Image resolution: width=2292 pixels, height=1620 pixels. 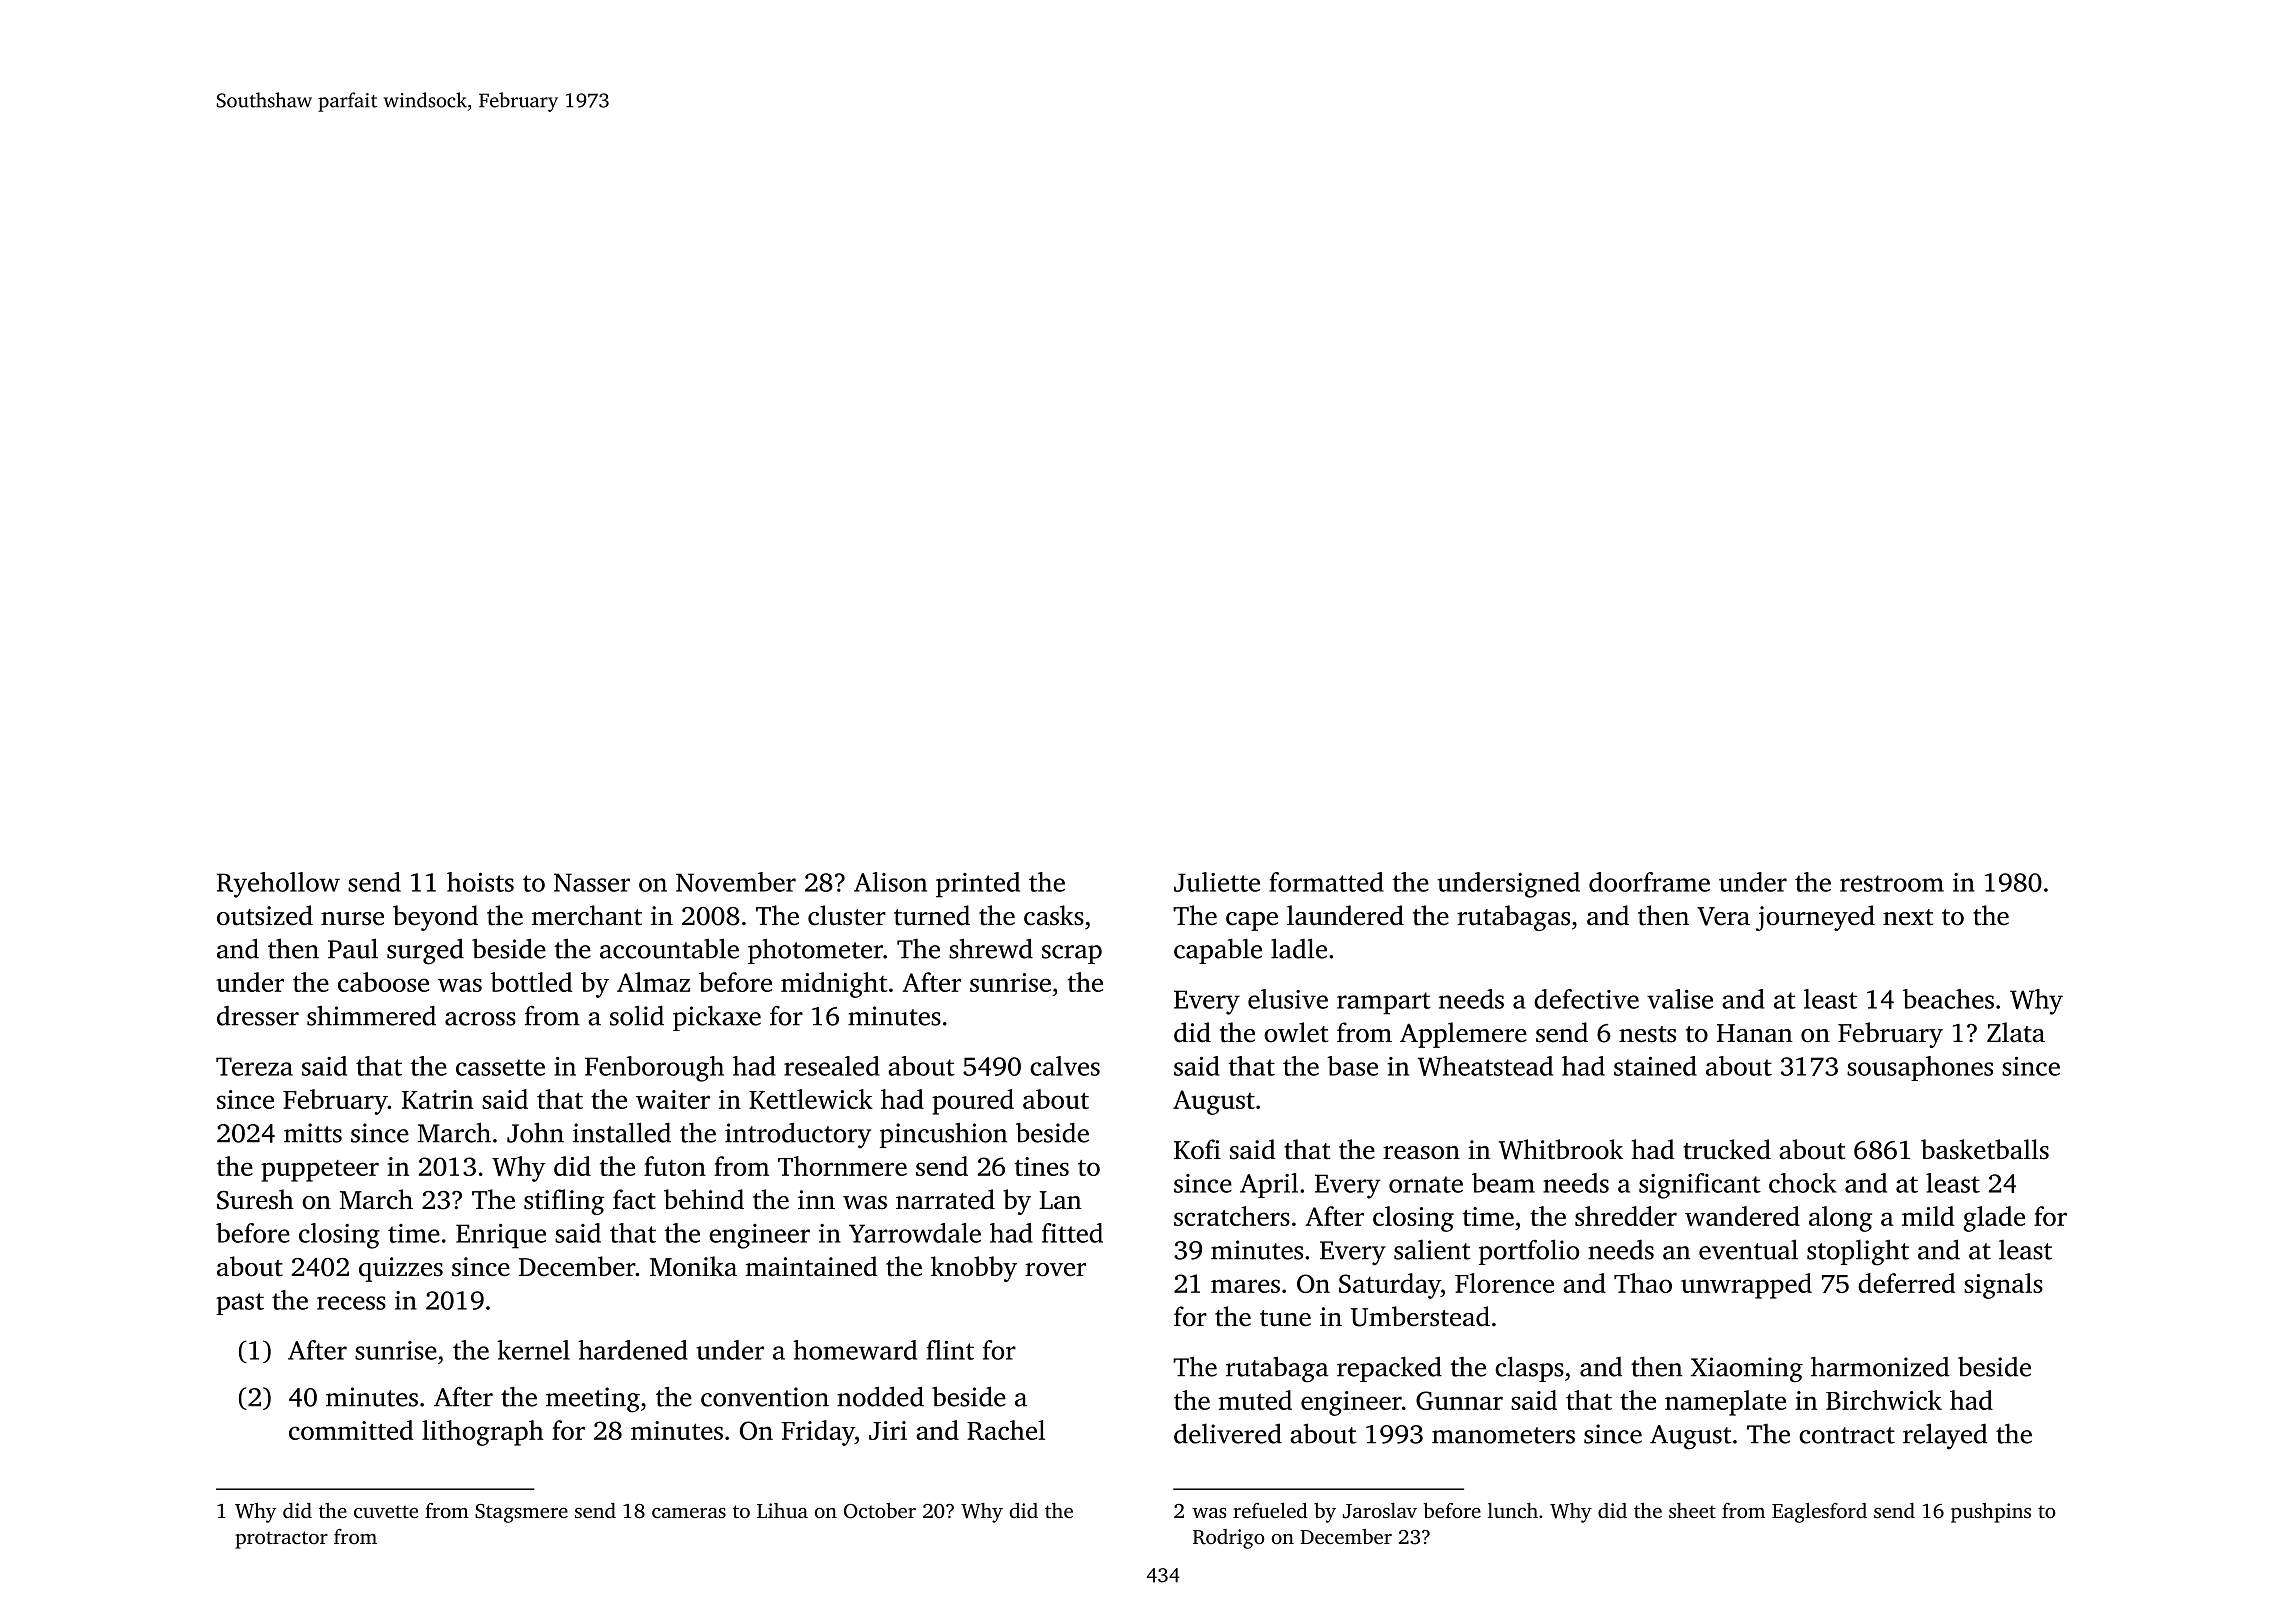 What do you see at coordinates (1723, 916) in the page?
I see `Vera` at bounding box center [1723, 916].
